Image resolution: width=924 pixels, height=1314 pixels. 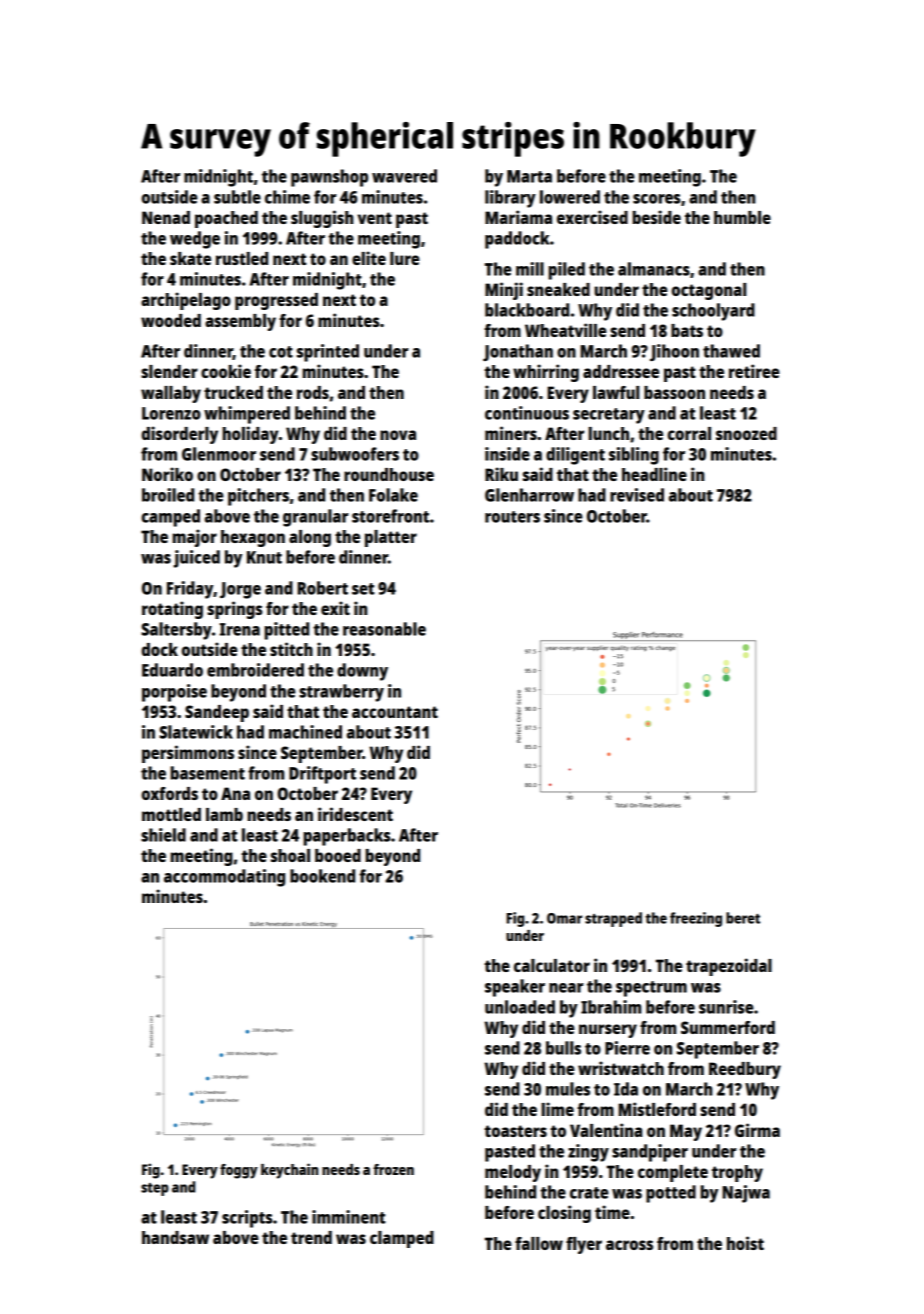 I want to click on fallow, so click(x=539, y=1243).
